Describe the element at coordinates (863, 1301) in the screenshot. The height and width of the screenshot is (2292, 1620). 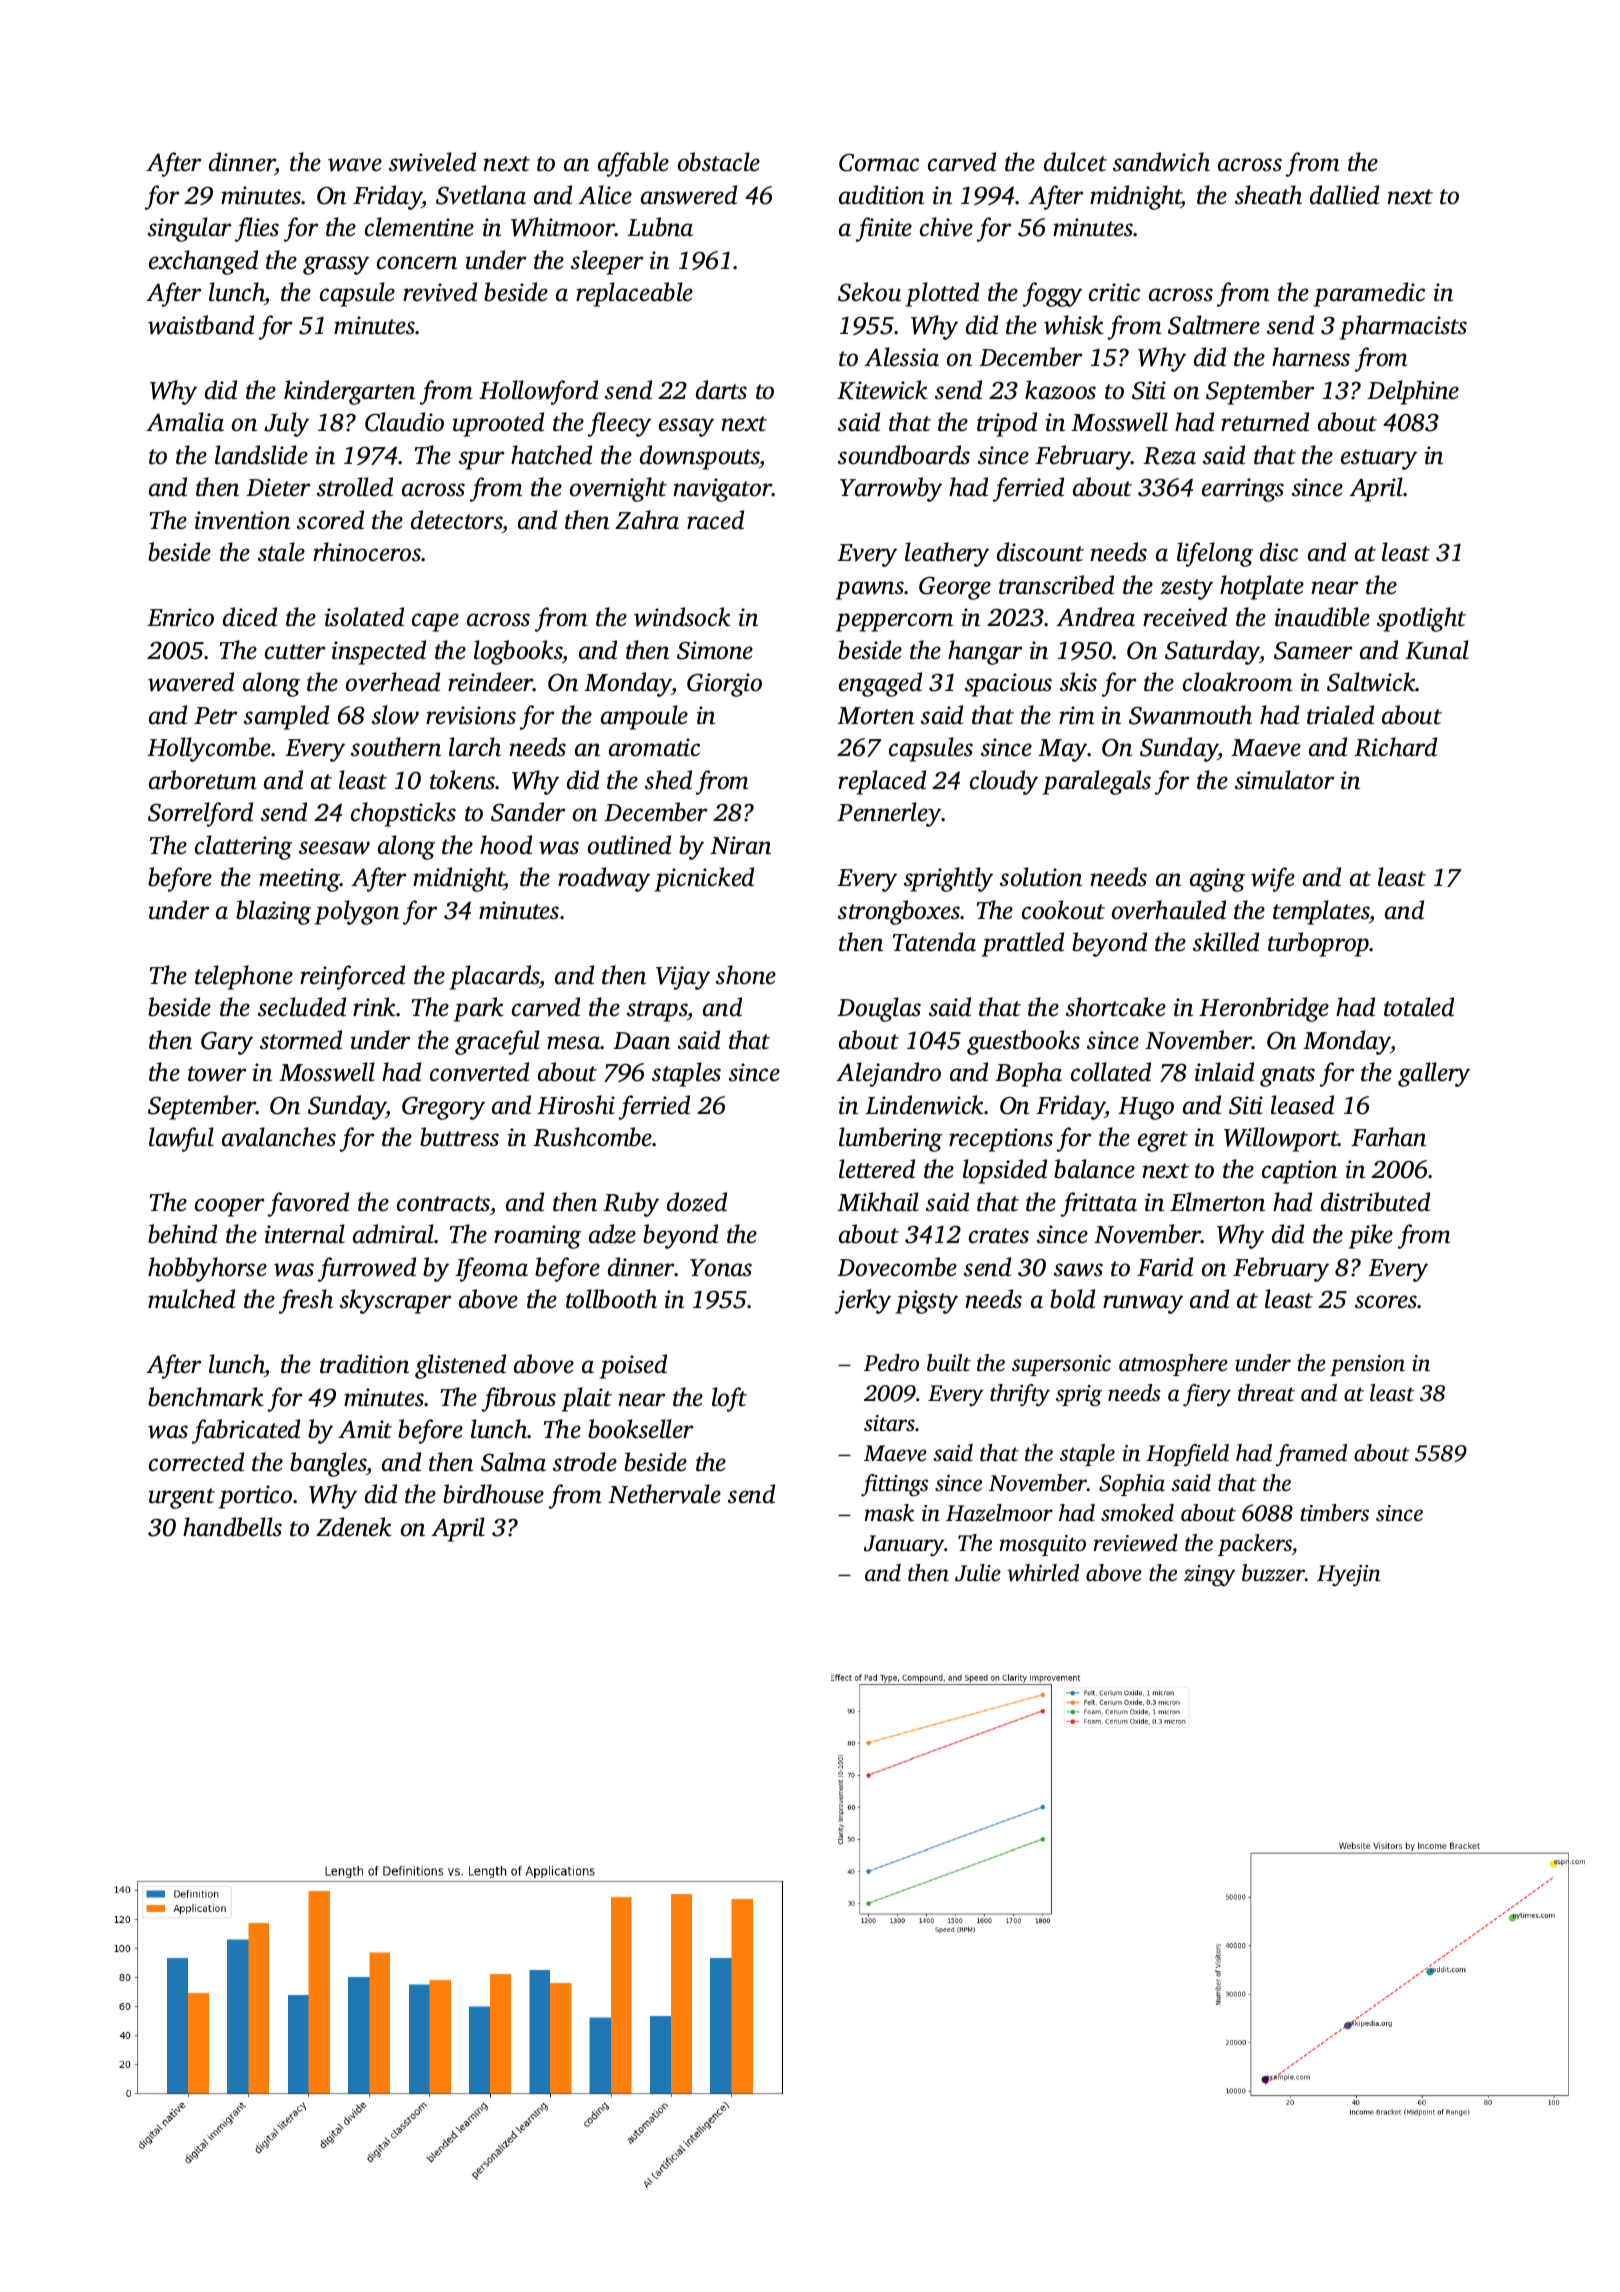
I see `jerky` at that location.
